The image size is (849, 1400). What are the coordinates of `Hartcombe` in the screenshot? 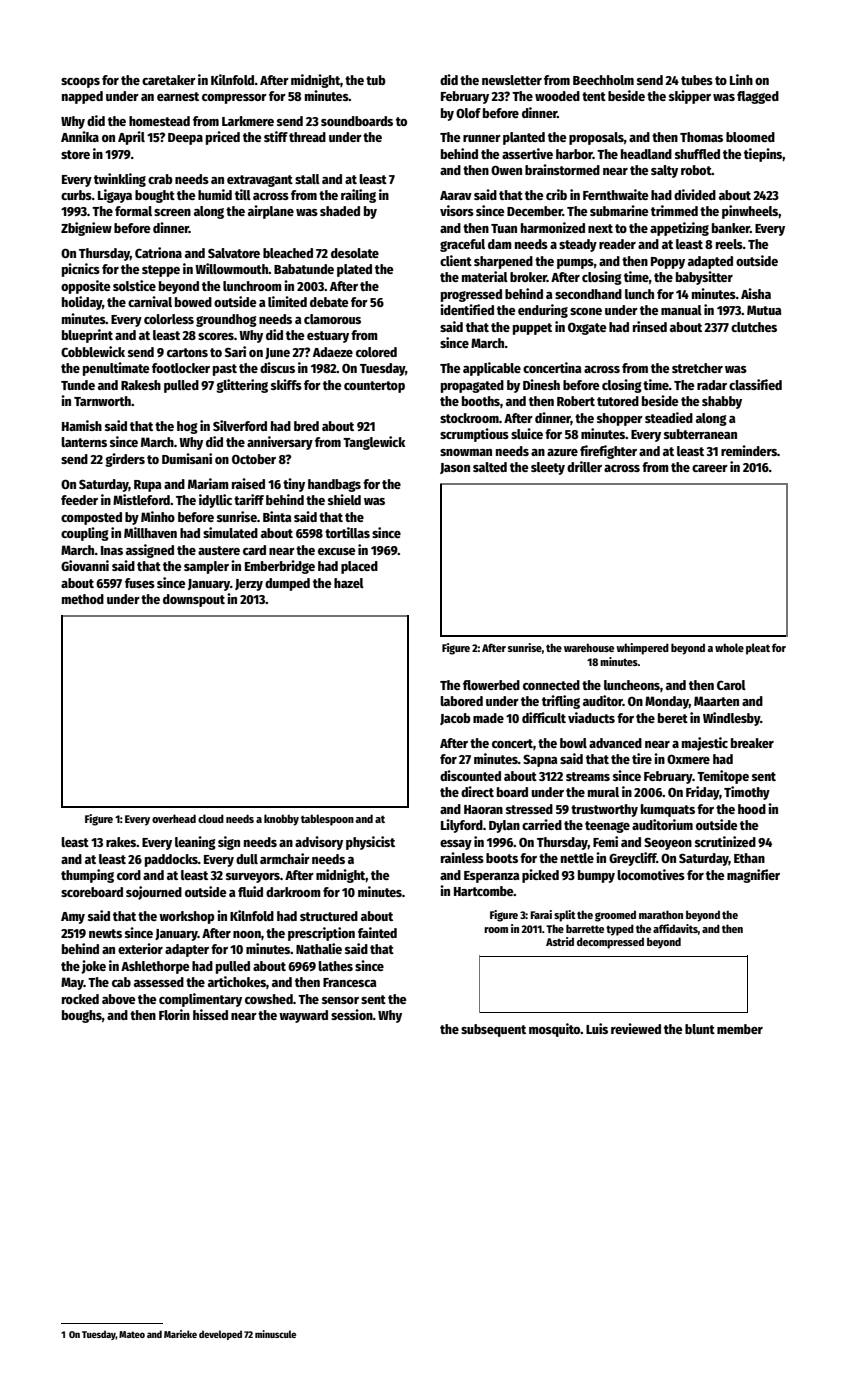 It's located at (484, 891).
